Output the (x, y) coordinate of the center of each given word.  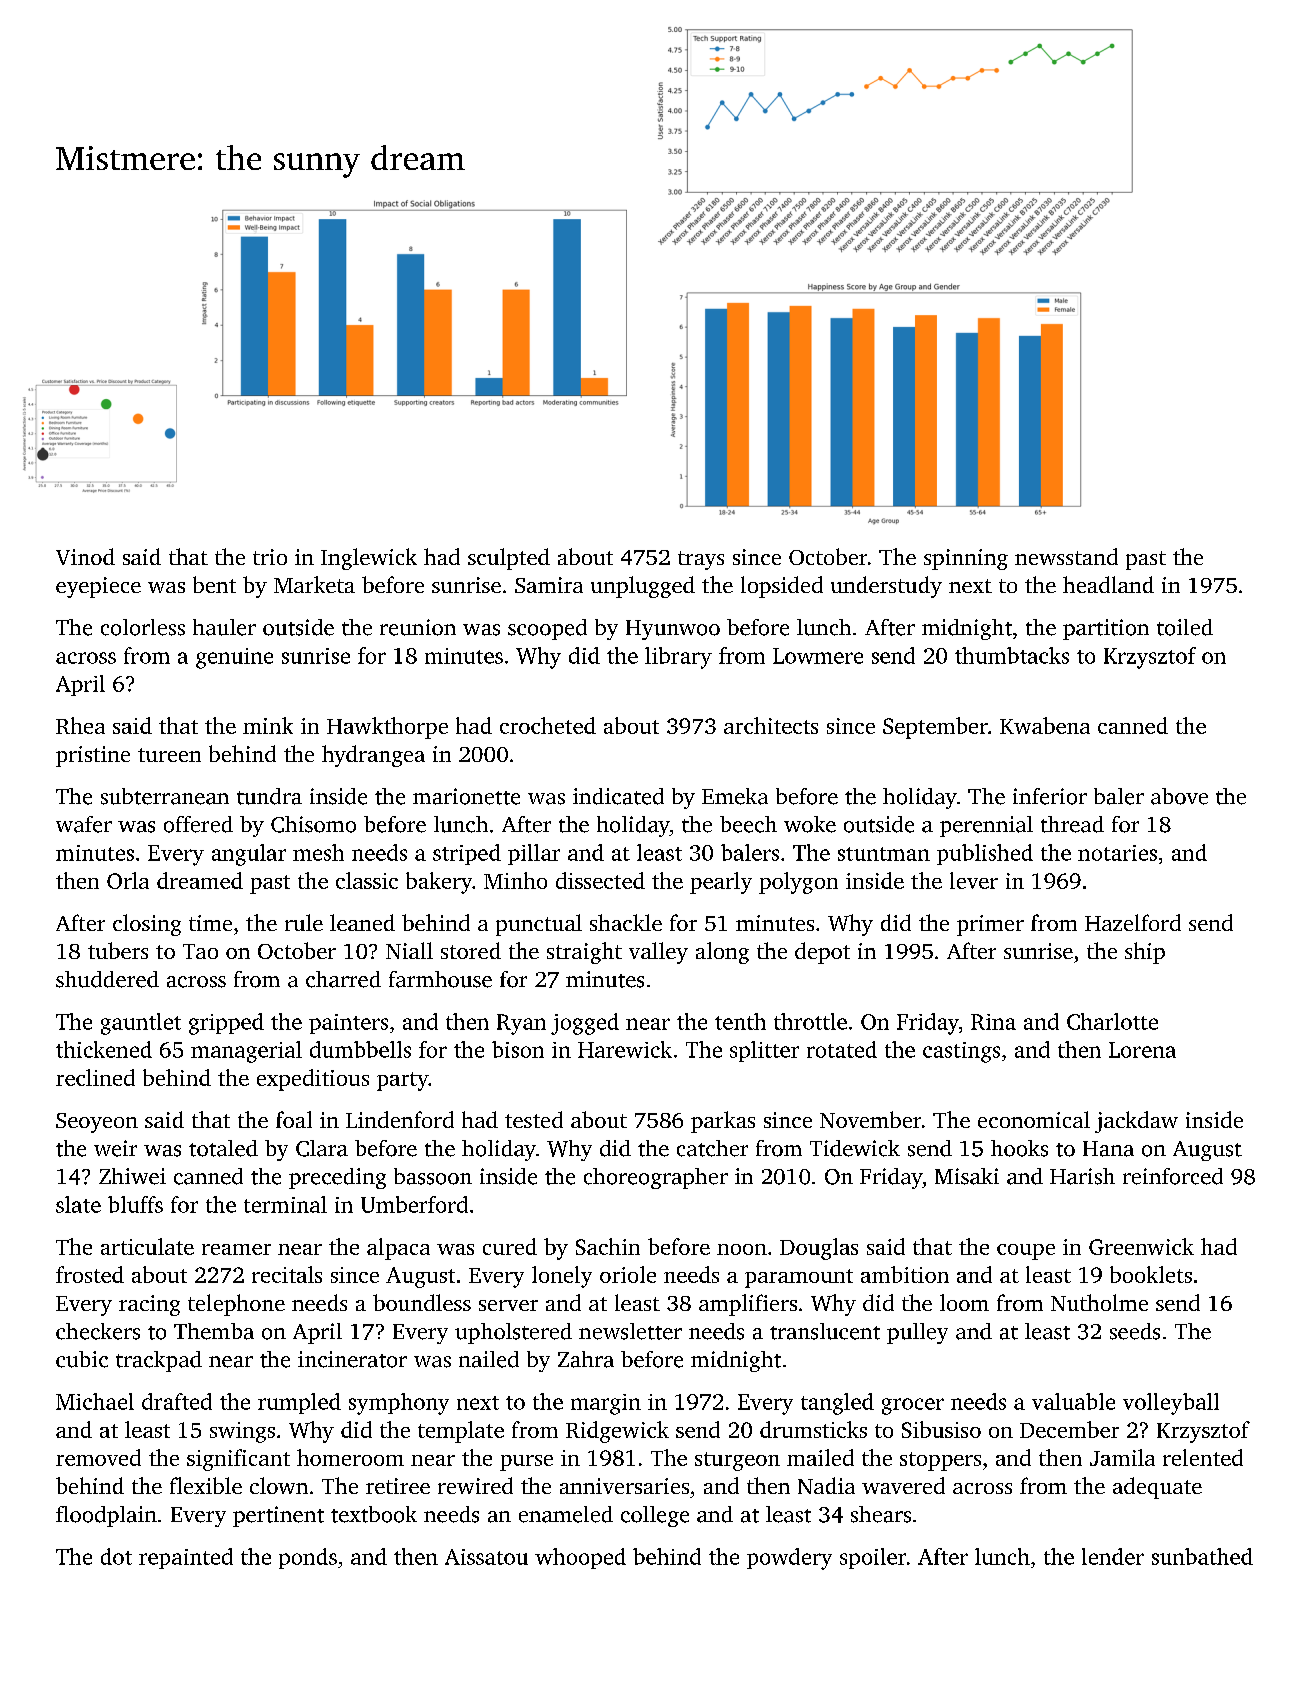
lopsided (782, 587)
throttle (810, 1021)
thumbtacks (1012, 655)
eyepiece (98, 587)
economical (1034, 1119)
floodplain (106, 1516)
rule (304, 922)
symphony (399, 1404)
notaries (1117, 853)
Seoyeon (97, 1123)
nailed (489, 1359)
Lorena (1142, 1050)
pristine (93, 756)
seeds (1135, 1331)
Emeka (735, 796)
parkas (723, 1122)
